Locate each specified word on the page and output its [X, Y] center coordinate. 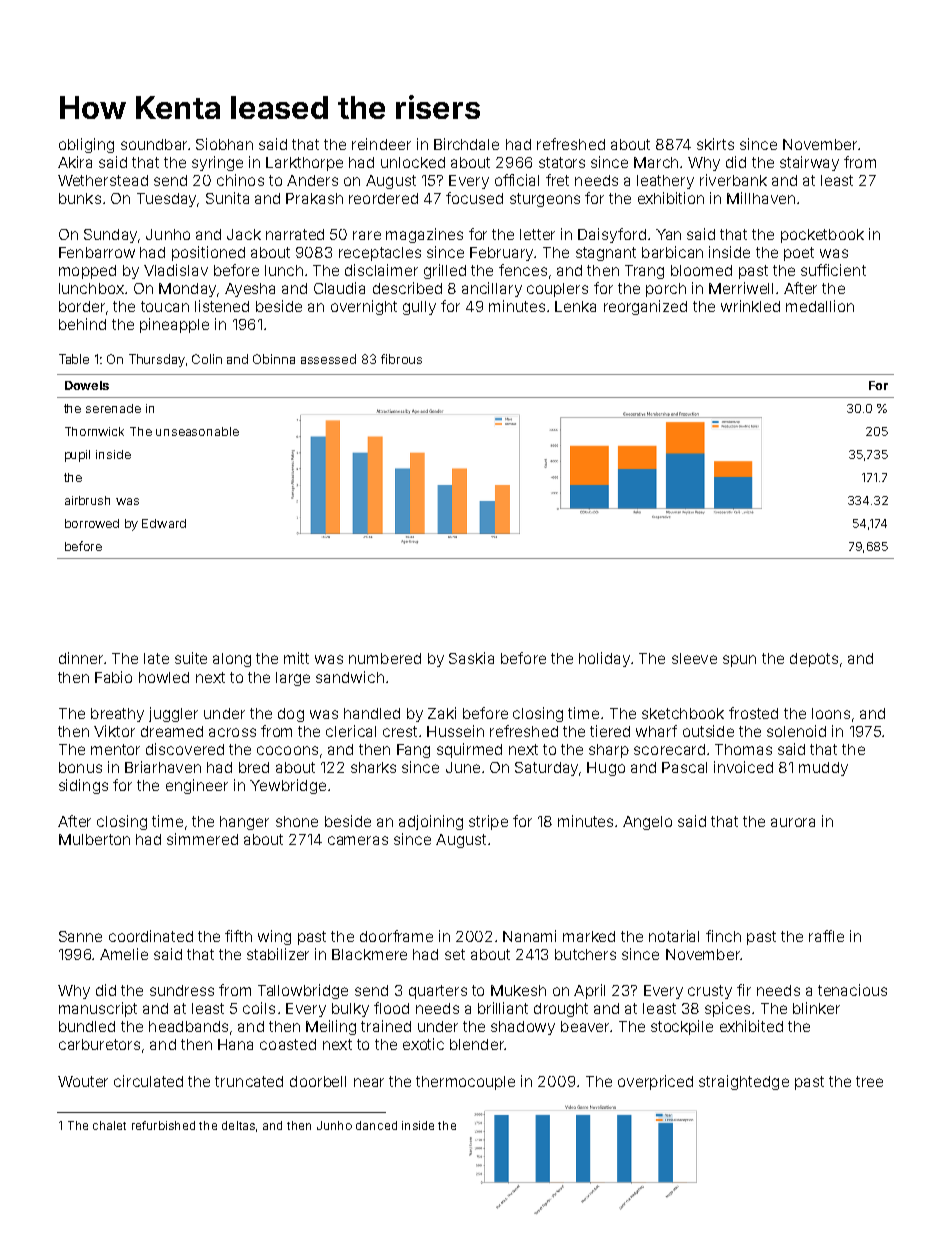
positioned [208, 253]
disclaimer [381, 270]
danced [376, 1125]
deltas [238, 1125]
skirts [715, 144]
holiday [604, 659]
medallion [820, 306]
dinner [81, 658]
